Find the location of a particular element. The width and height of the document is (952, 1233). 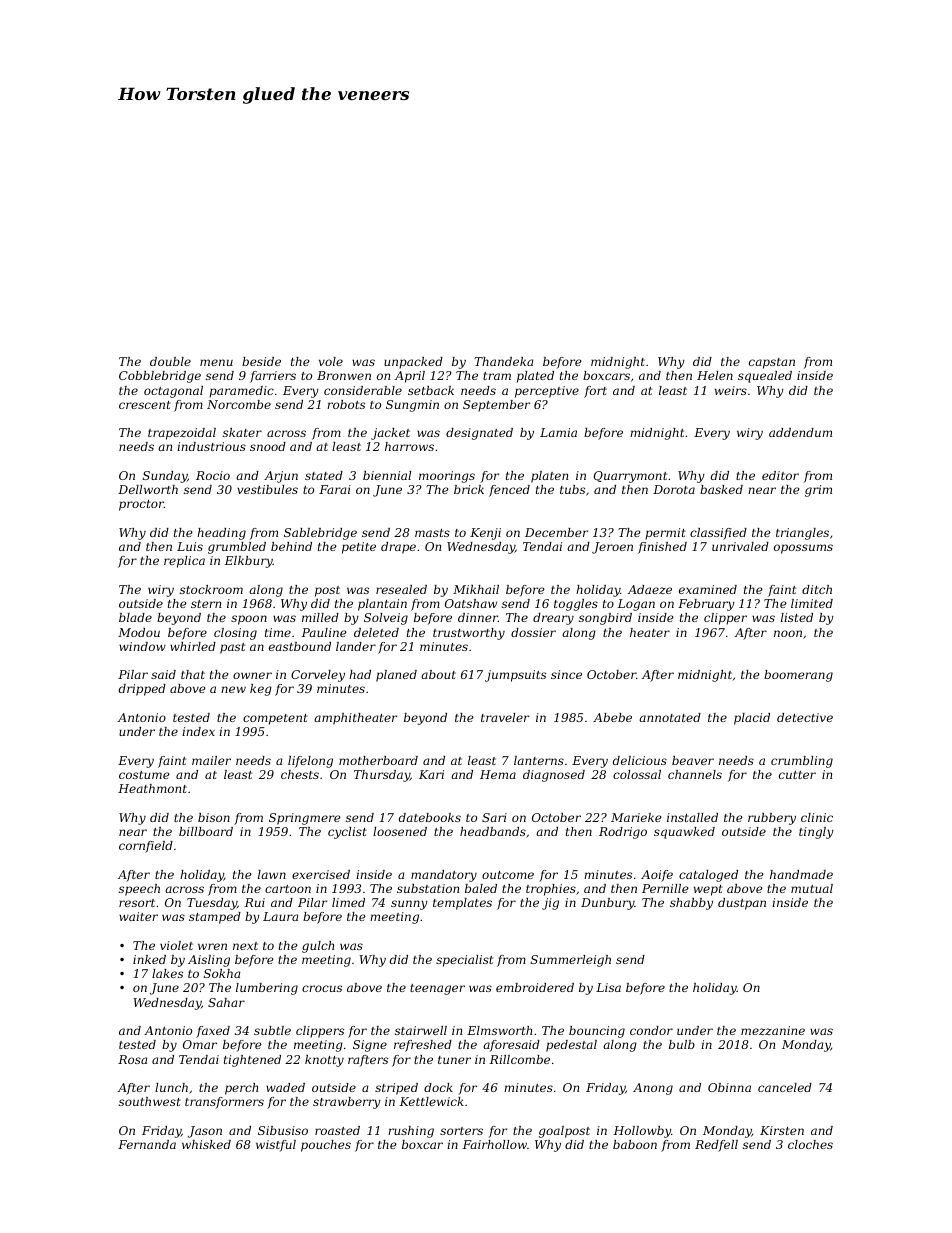

industrious is located at coordinates (211, 446).
